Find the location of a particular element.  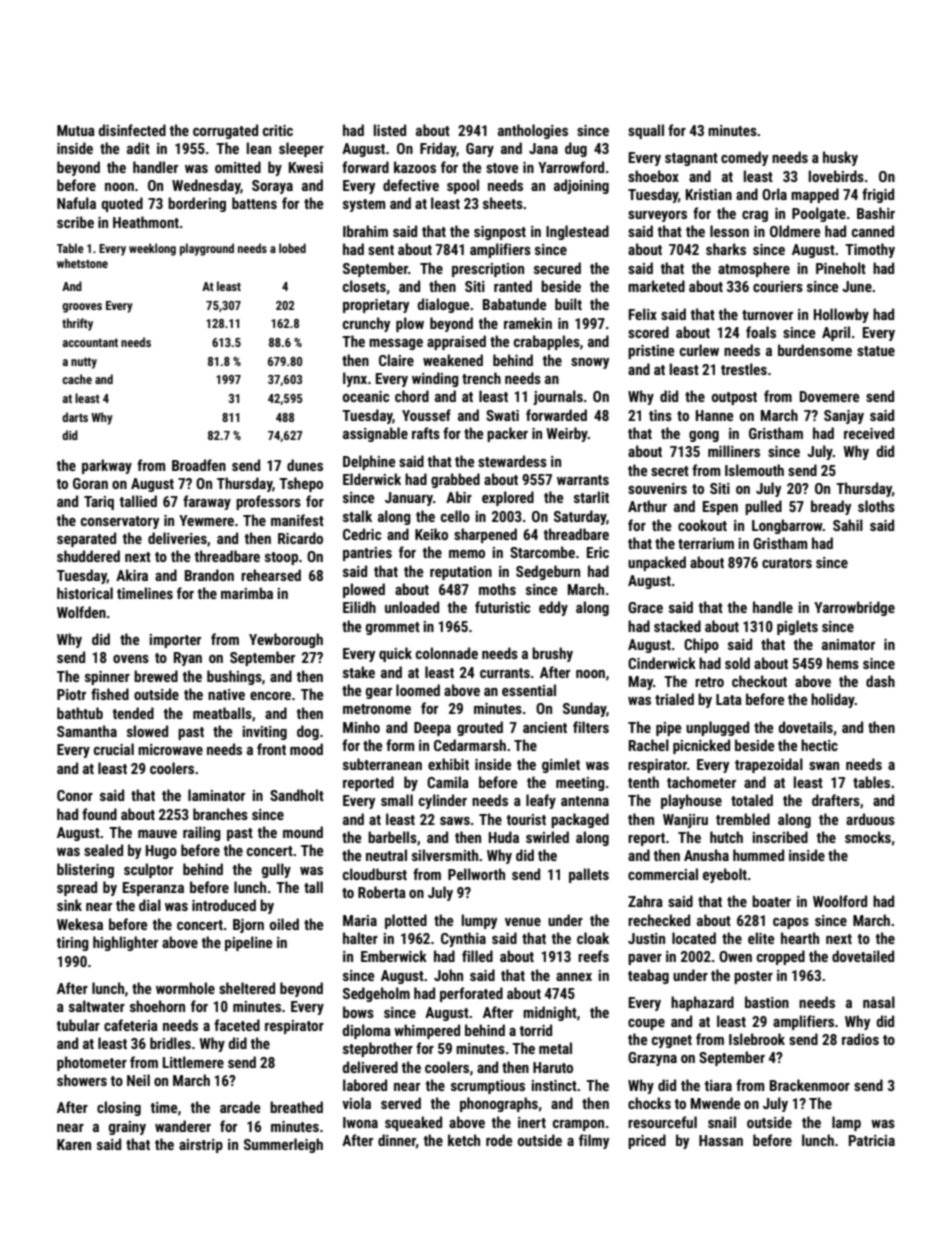

Tshepo is located at coordinates (301, 484).
